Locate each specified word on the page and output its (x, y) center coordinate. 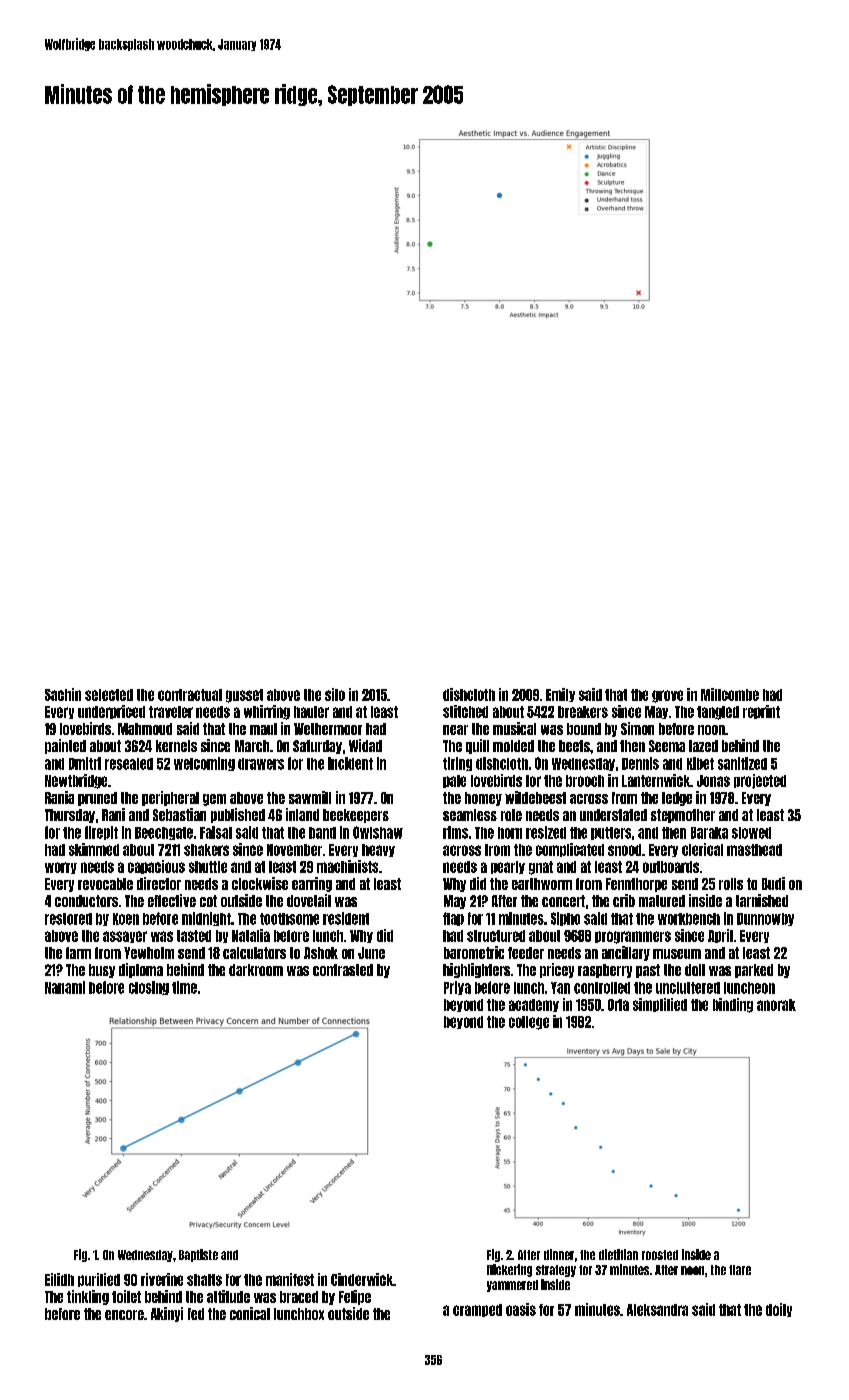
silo (335, 694)
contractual (190, 695)
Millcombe (730, 694)
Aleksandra (657, 1310)
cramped (477, 1310)
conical (250, 1313)
